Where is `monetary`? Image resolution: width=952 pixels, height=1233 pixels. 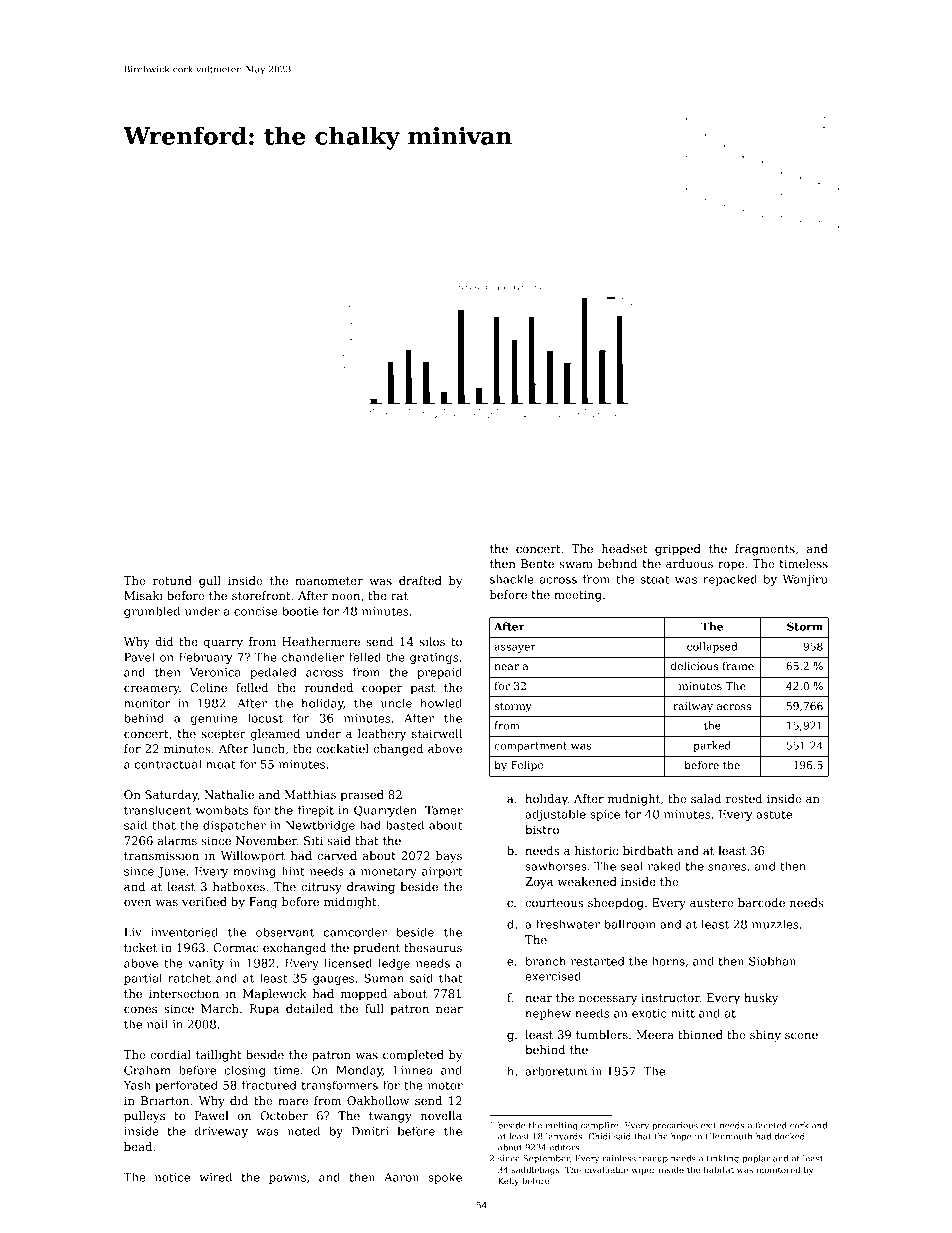
monetary is located at coordinates (389, 872).
